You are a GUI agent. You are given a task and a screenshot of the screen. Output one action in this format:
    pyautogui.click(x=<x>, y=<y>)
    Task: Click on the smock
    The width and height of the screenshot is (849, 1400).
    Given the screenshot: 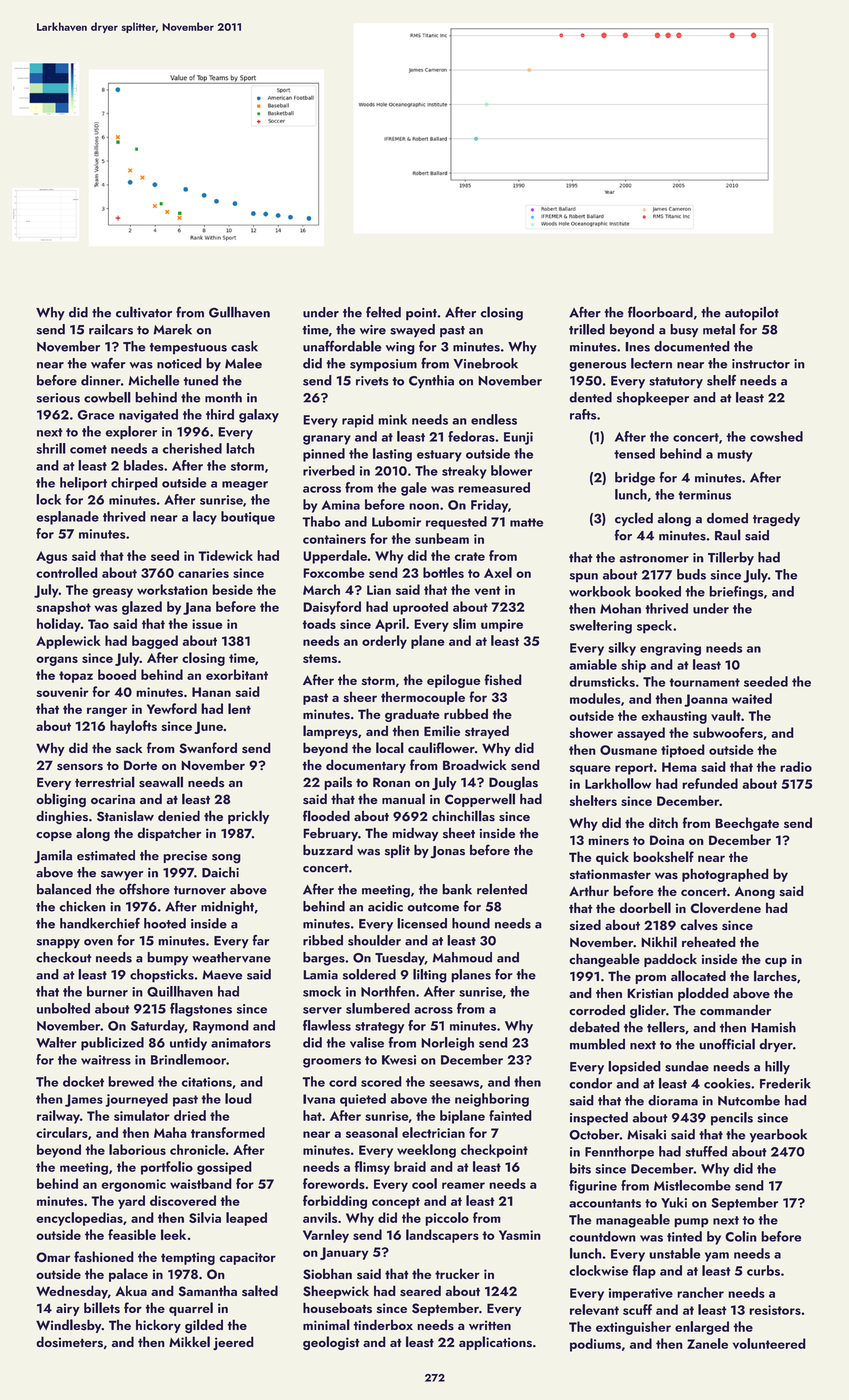 What is the action you would take?
    pyautogui.click(x=322, y=991)
